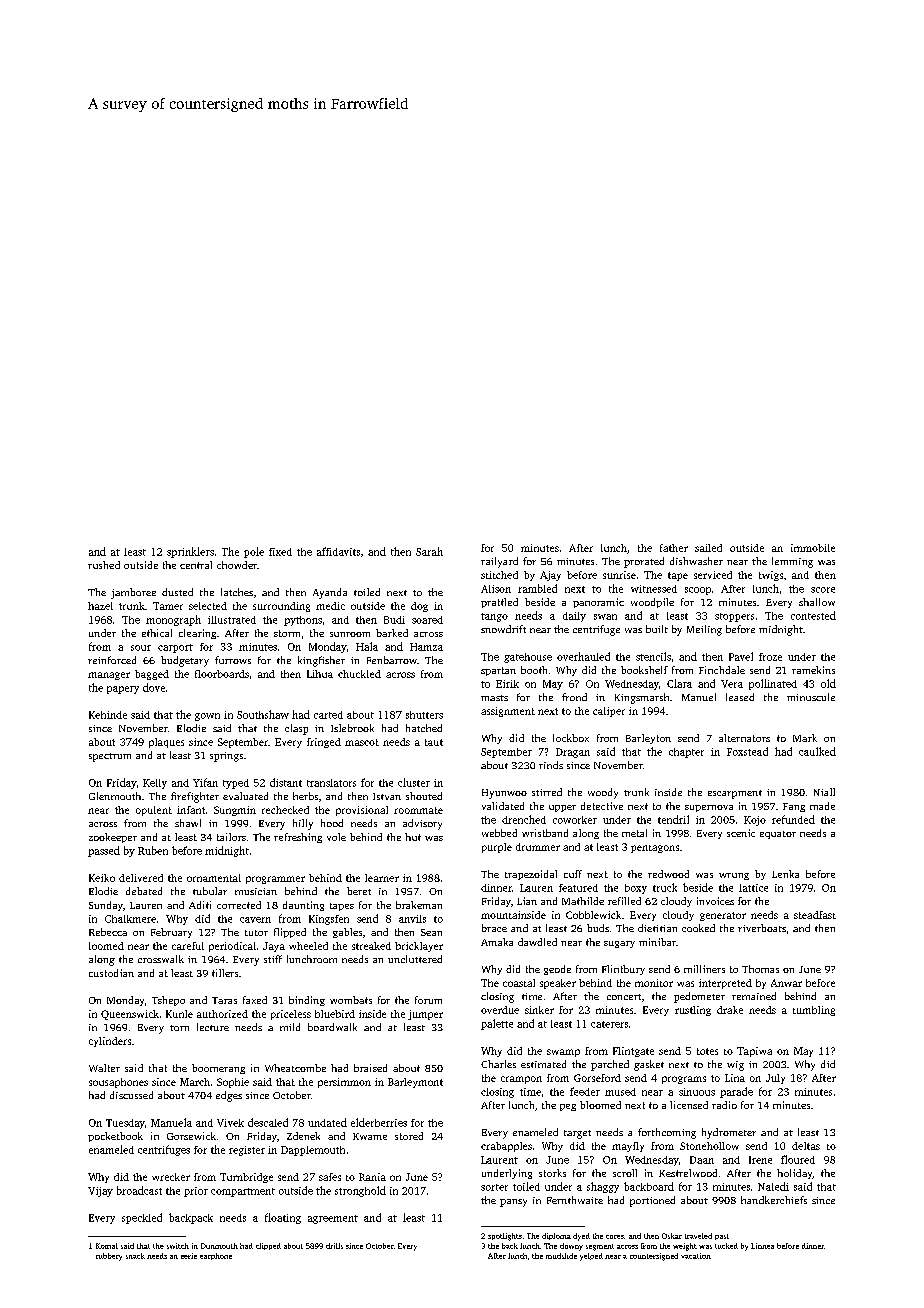  Describe the element at coordinates (409, 1136) in the screenshot. I see `stored` at that location.
